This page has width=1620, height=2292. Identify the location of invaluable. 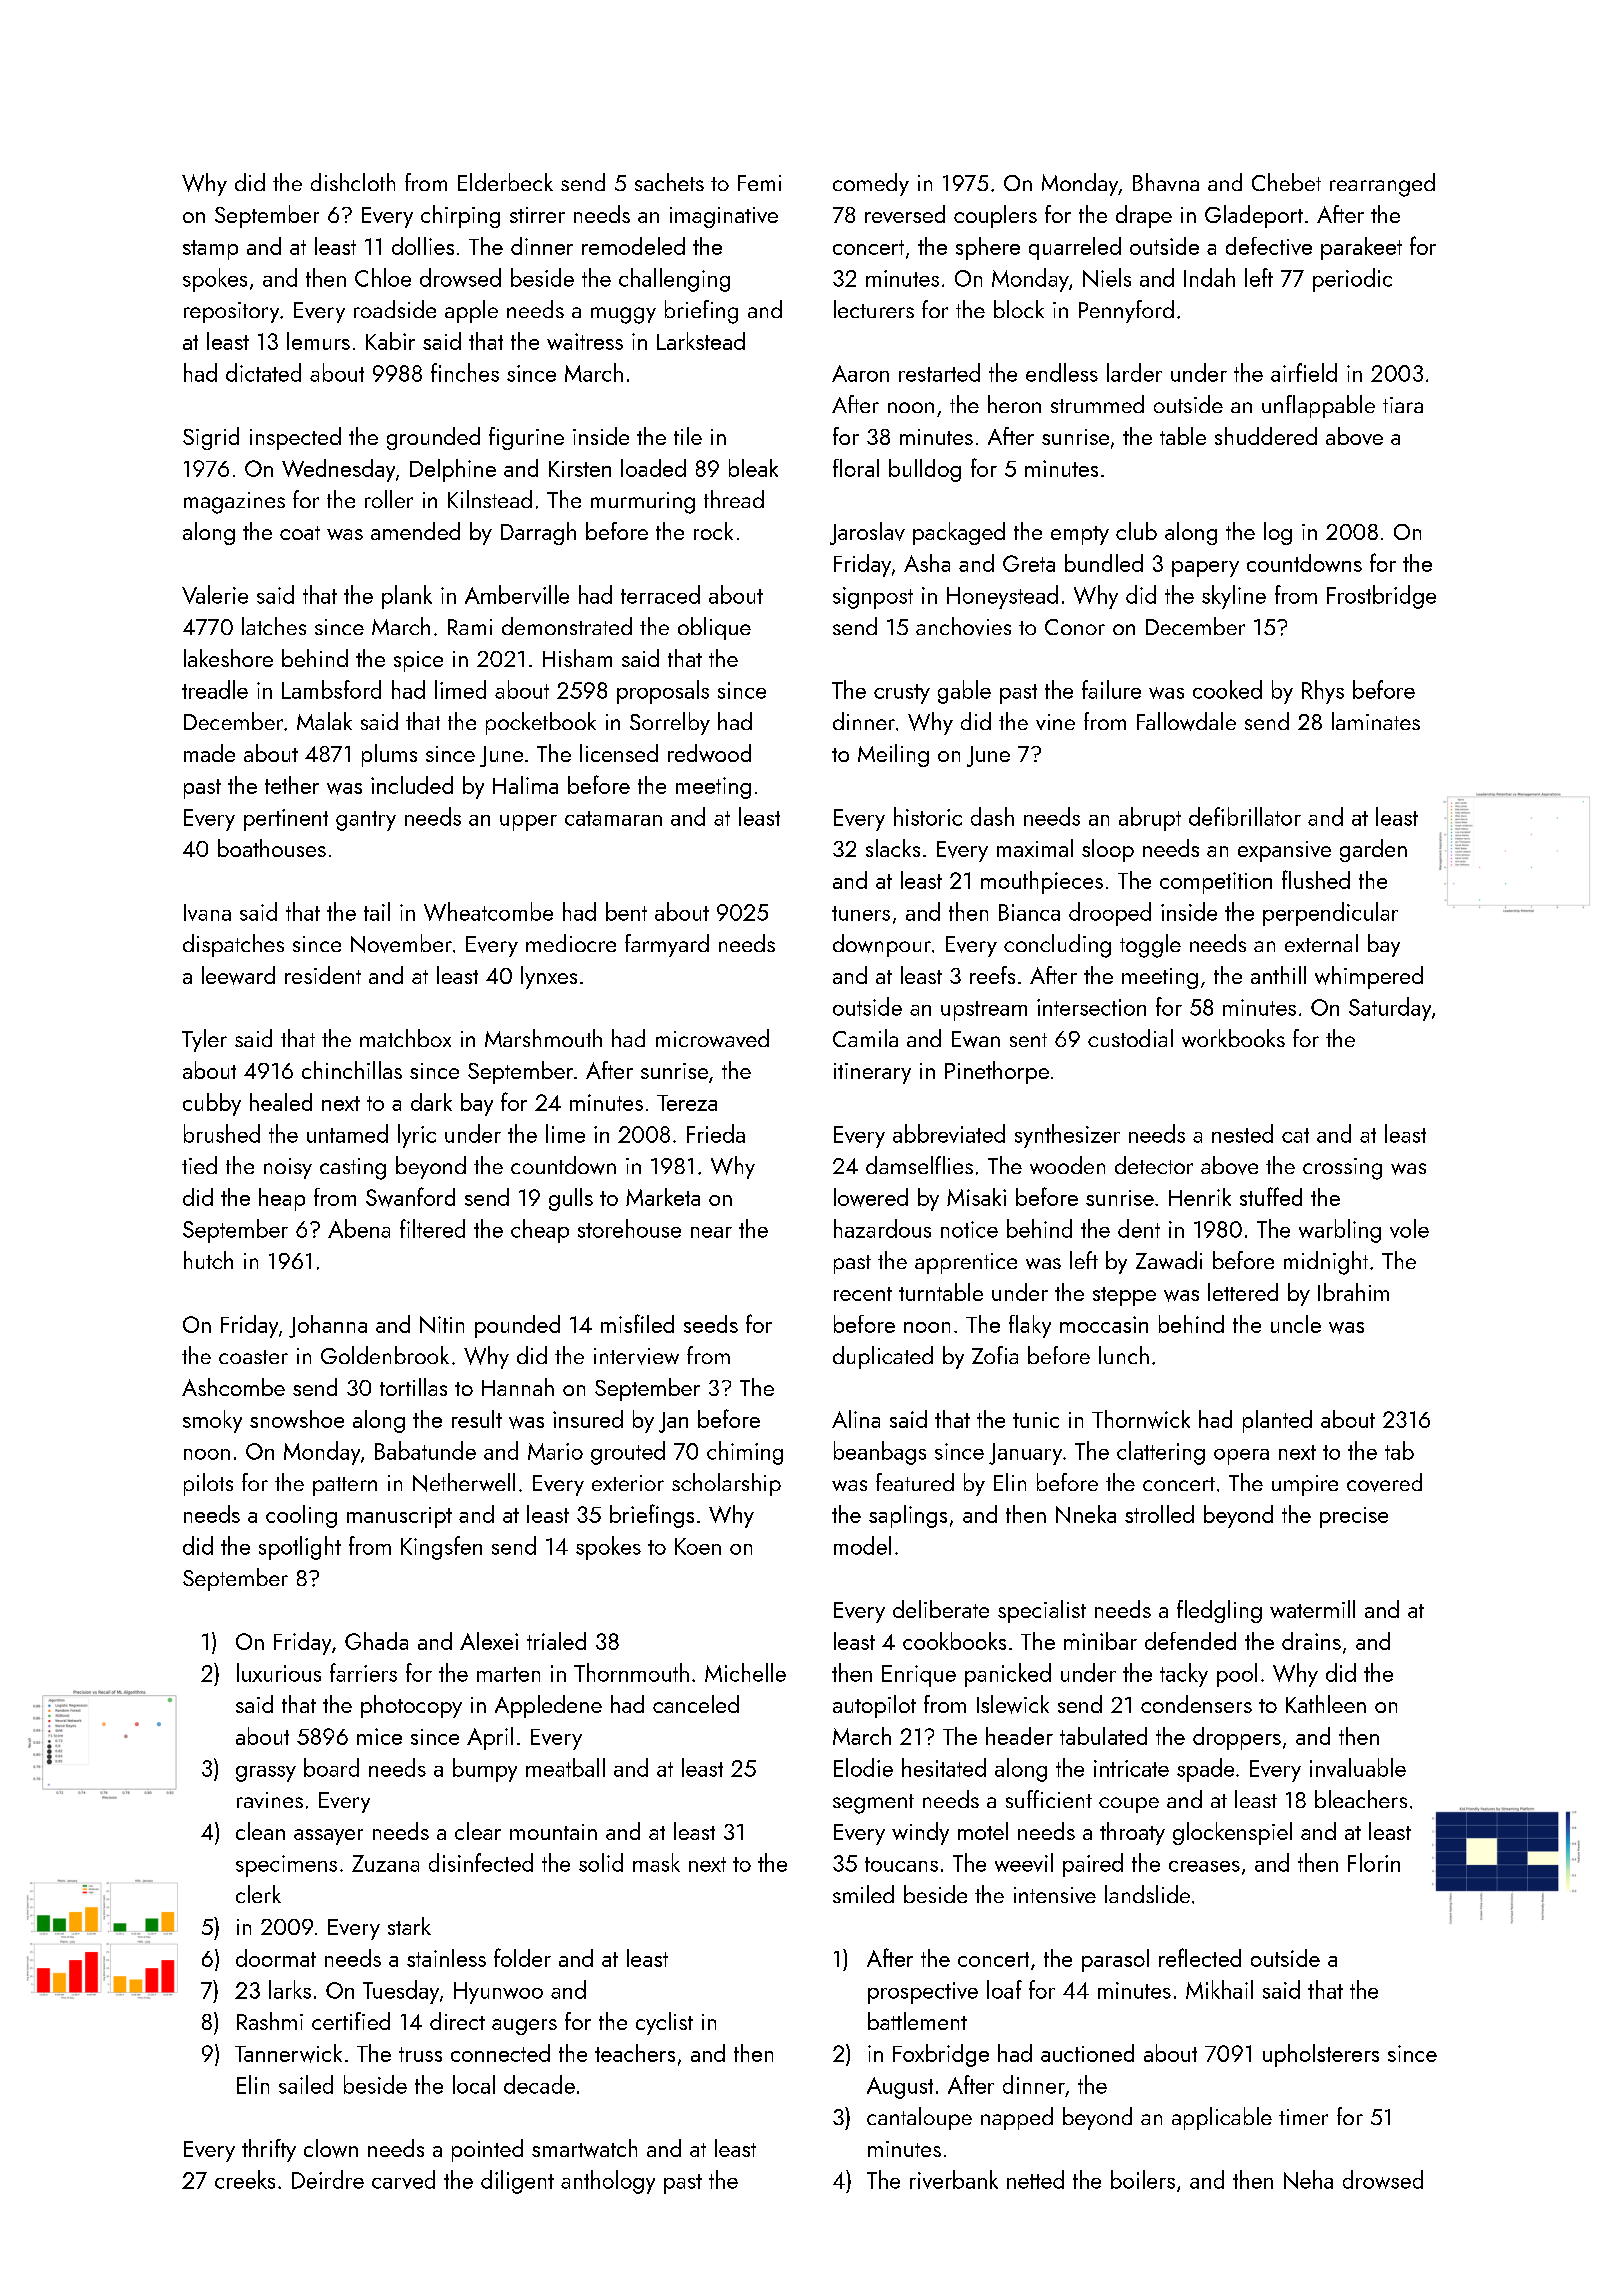
(1358, 1767).
